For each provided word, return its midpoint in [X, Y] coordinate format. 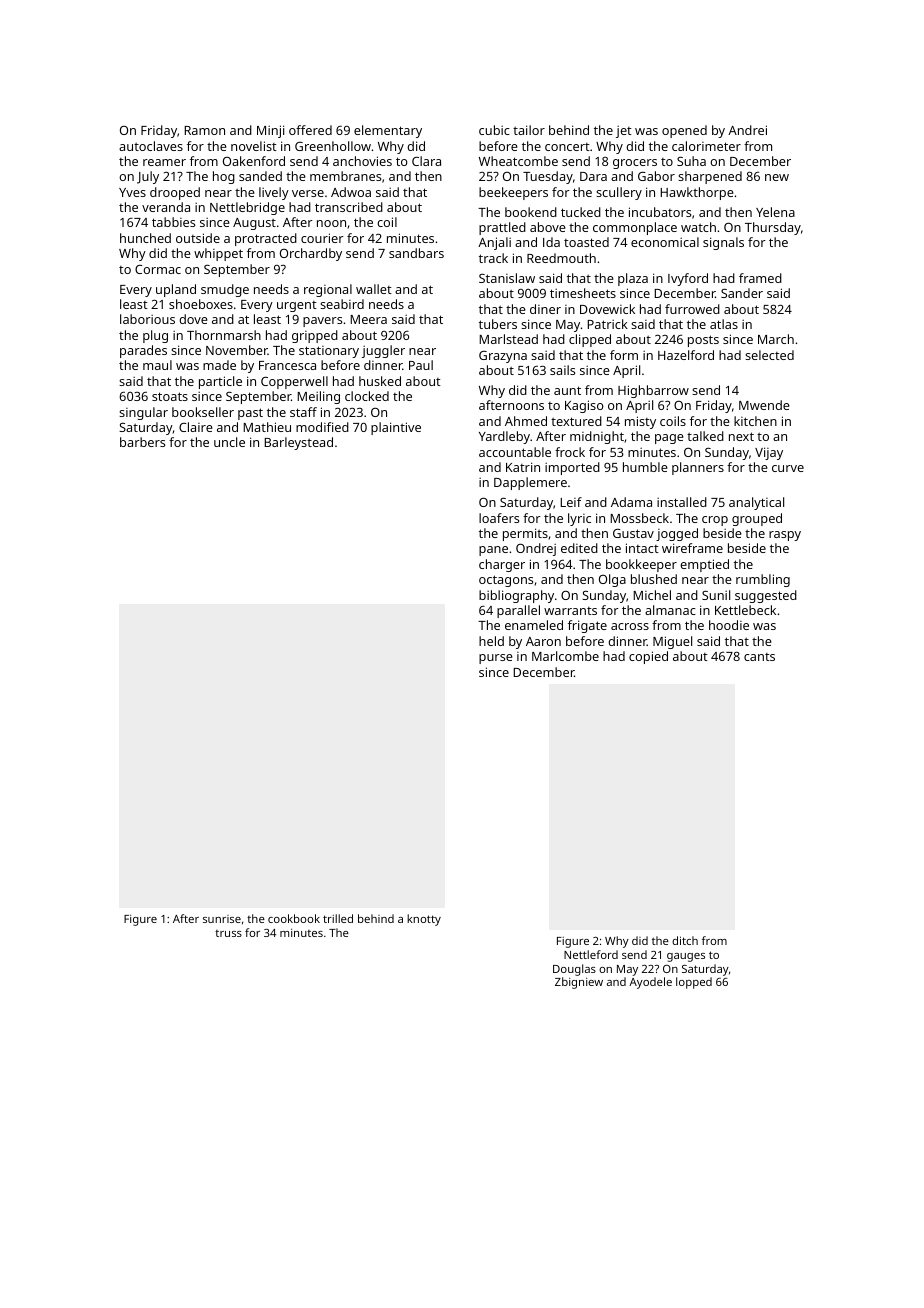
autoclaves [151, 146]
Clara [426, 161]
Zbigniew [579, 983]
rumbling [763, 580]
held [491, 641]
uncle [229, 442]
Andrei [747, 130]
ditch [685, 940]
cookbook [294, 918]
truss [228, 933]
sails [562, 370]
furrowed [692, 309]
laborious [147, 319]
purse [496, 659]
